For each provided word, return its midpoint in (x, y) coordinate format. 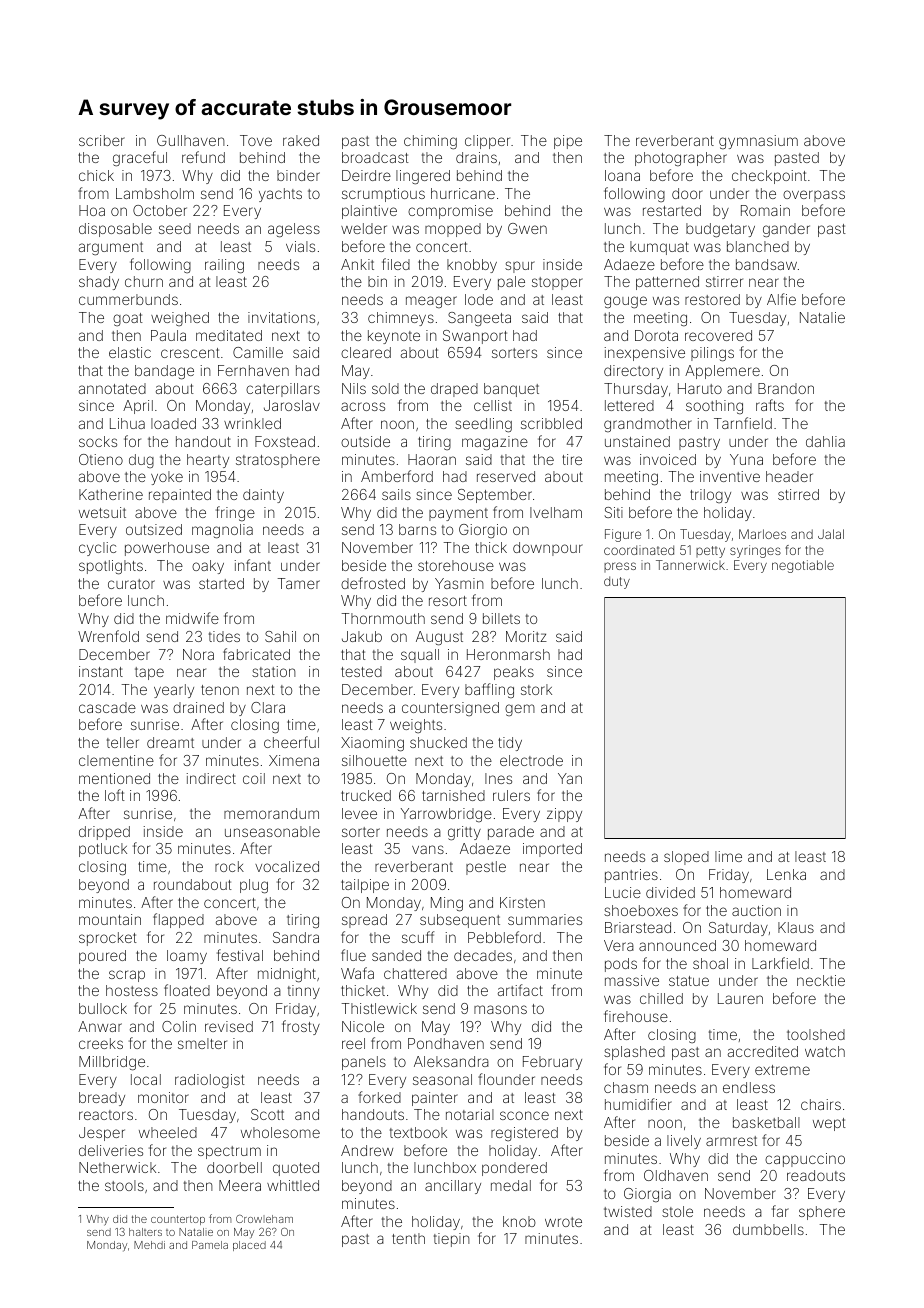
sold (385, 388)
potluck (103, 850)
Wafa (357, 973)
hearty (208, 461)
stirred (798, 494)
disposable (115, 230)
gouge (625, 302)
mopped (453, 230)
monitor (163, 1097)
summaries (545, 919)
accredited (763, 1051)
